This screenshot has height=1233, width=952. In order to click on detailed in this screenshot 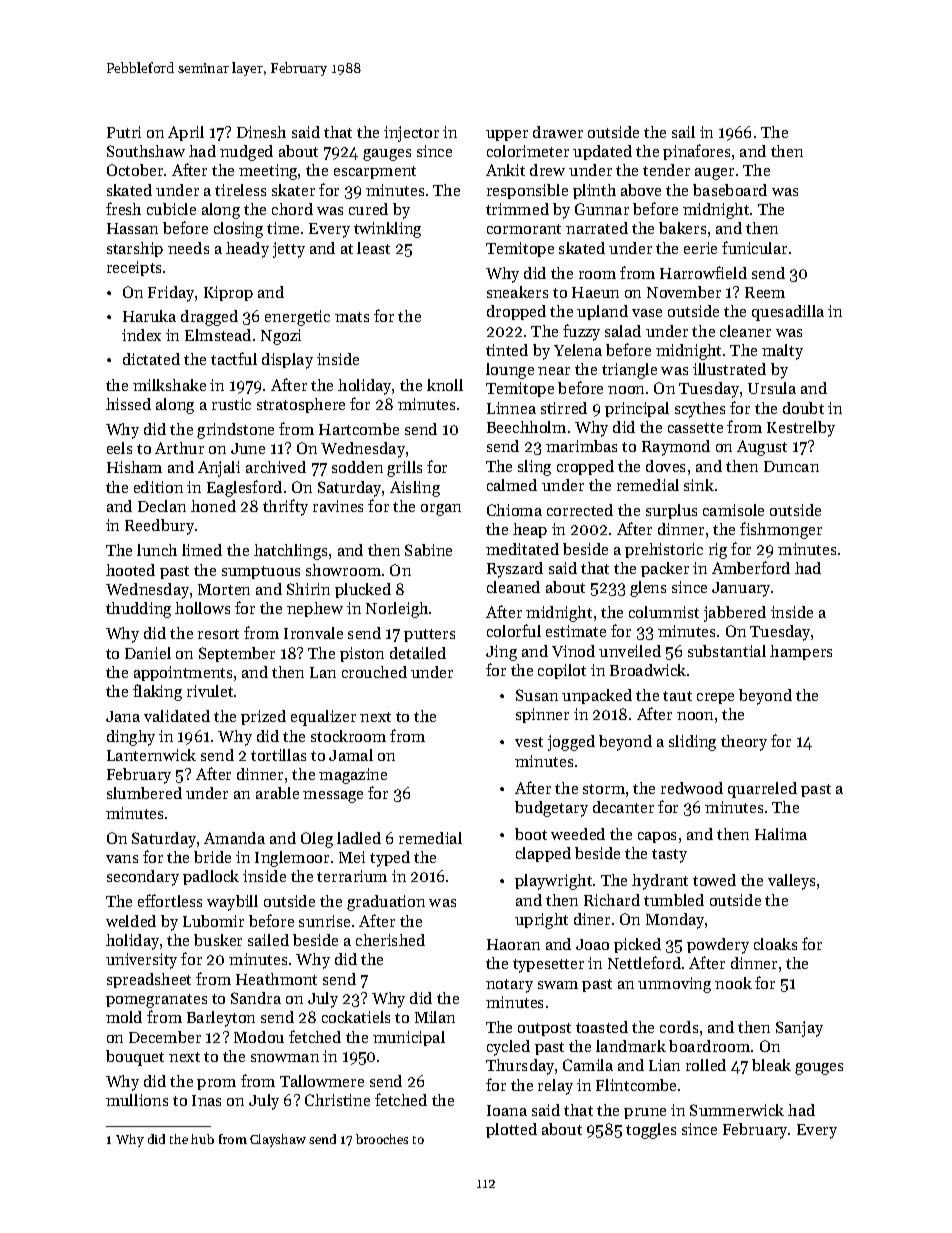, I will do `click(418, 653)`.
